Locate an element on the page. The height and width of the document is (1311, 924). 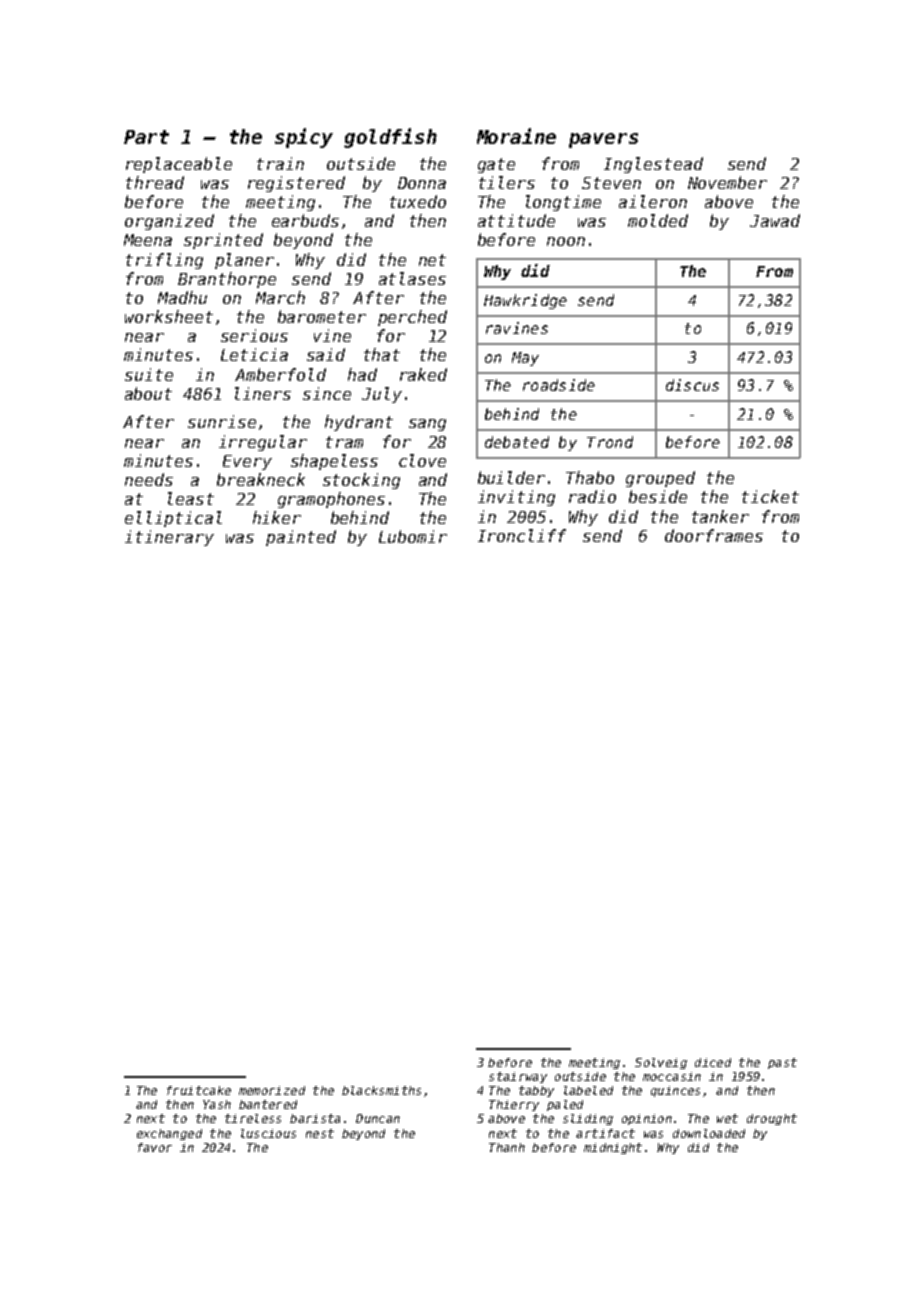
Trond is located at coordinates (610, 442).
